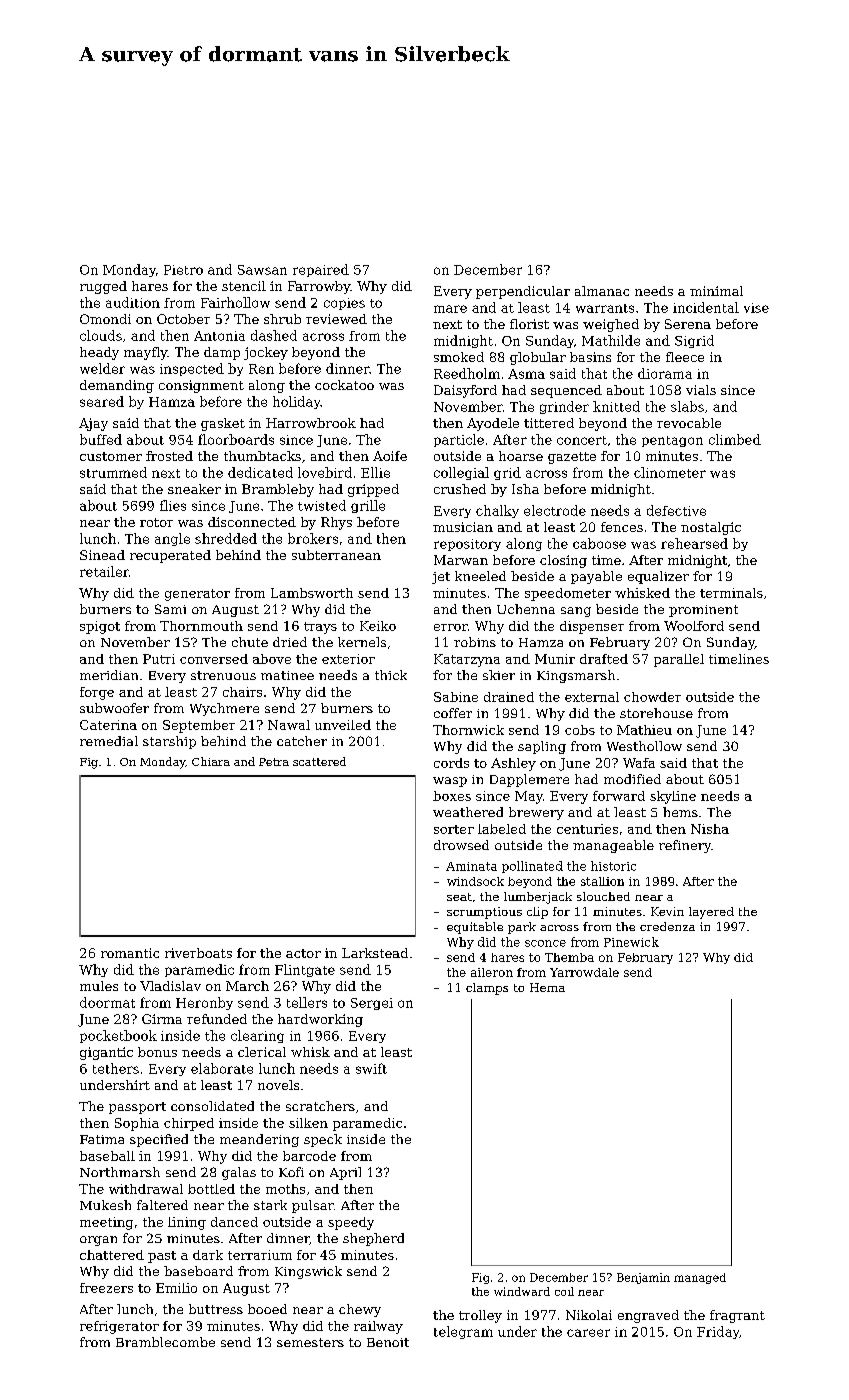 The image size is (849, 1400). I want to click on Mathilde, so click(611, 340).
